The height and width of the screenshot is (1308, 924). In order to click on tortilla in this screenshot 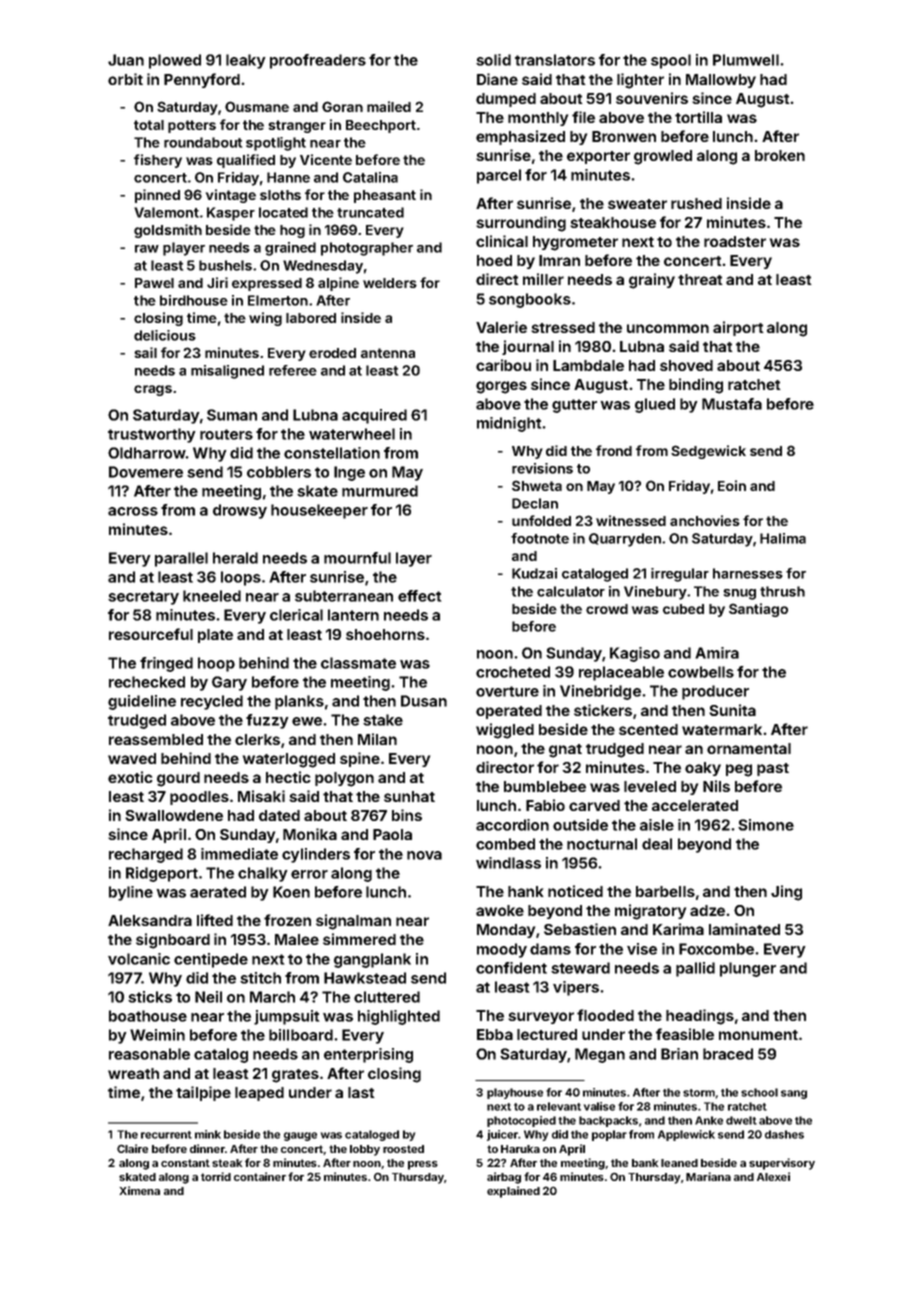, I will do `click(698, 117)`.
